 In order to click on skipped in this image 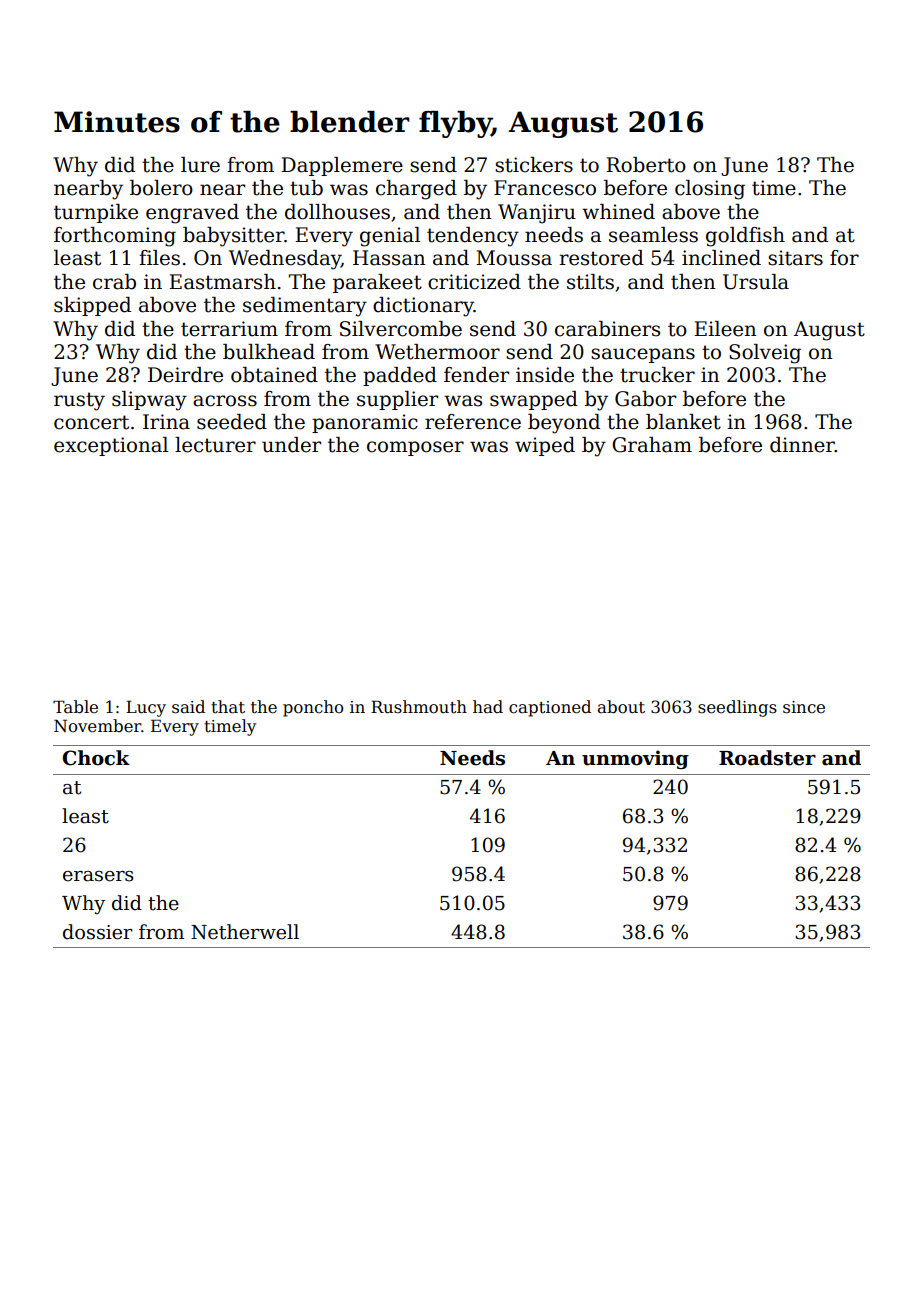, I will do `click(92, 306)`.
